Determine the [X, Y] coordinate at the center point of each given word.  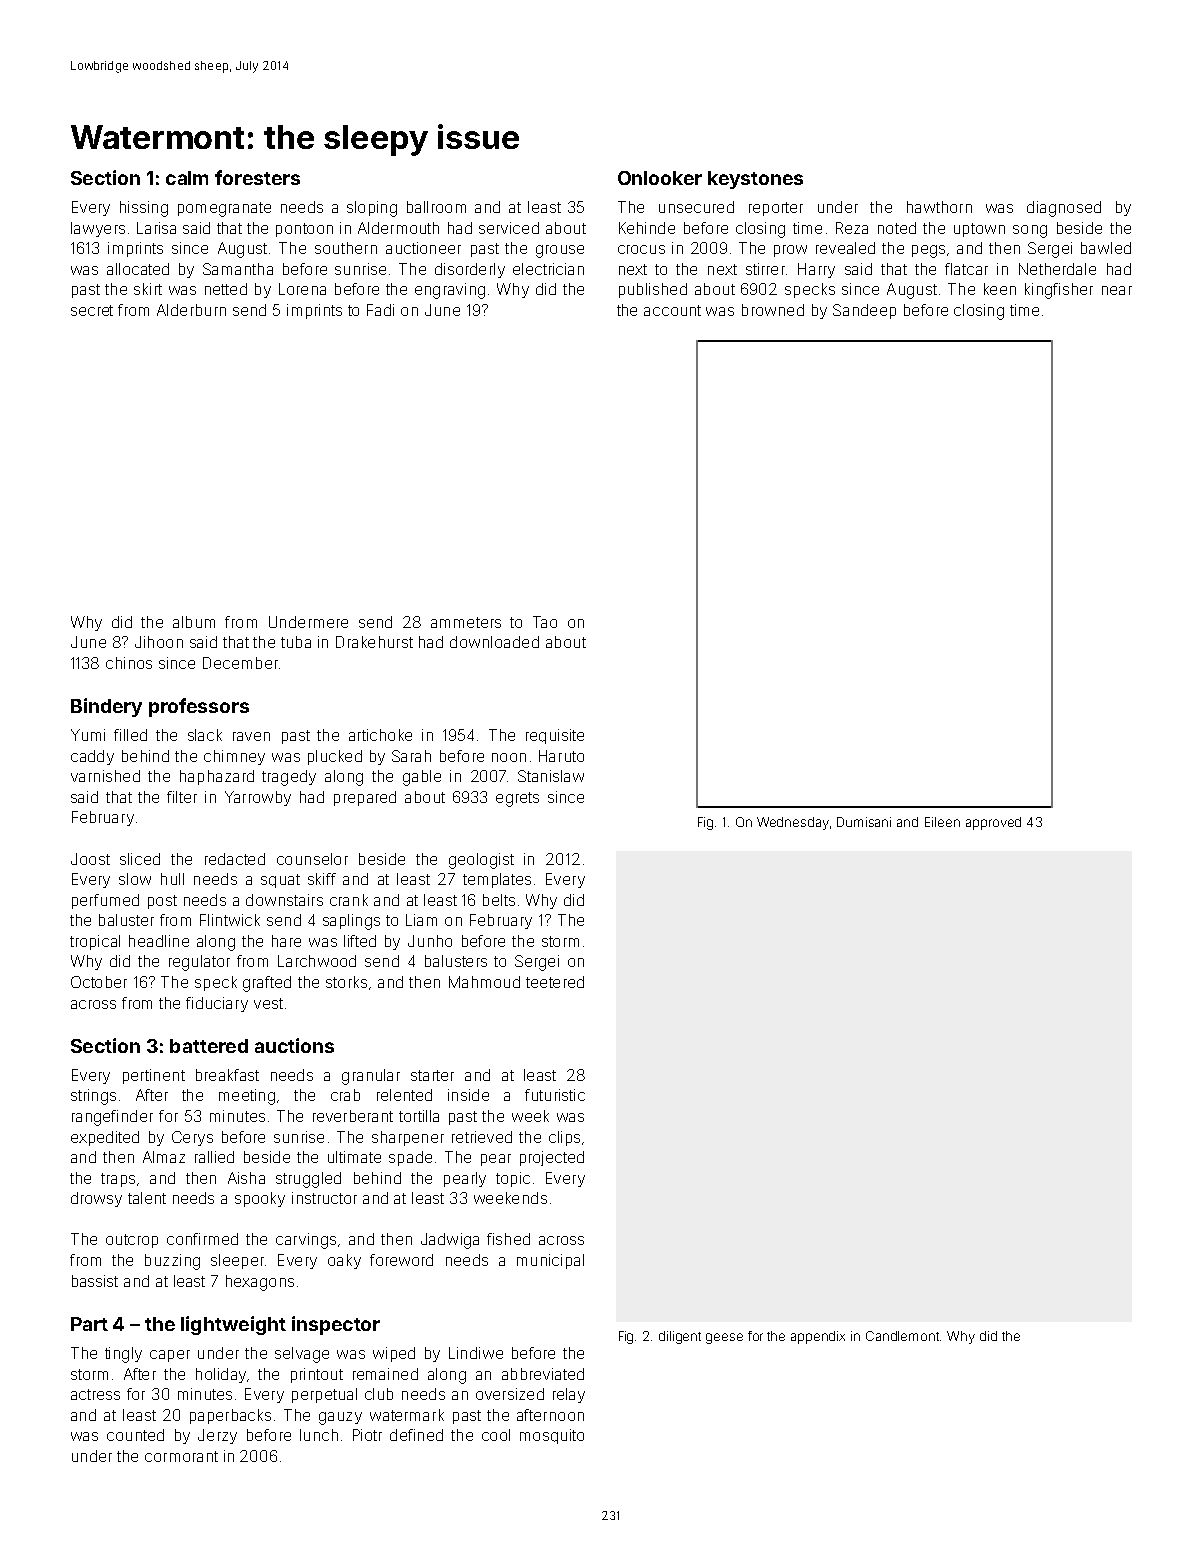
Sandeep [864, 311]
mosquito [552, 1436]
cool [496, 1435]
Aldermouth [398, 228]
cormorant [181, 1456]
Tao [545, 622]
